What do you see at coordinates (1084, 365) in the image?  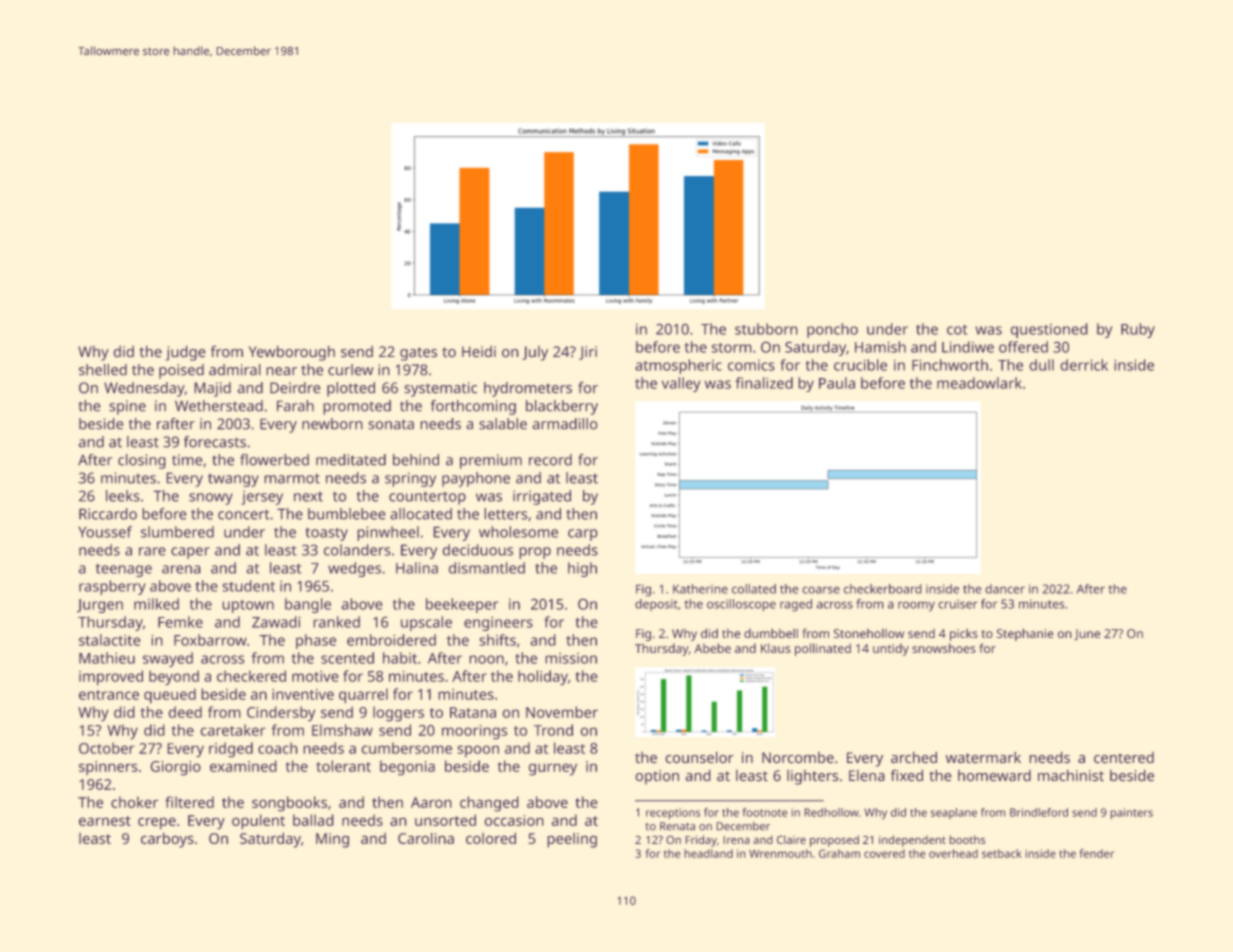 I see `derrick` at bounding box center [1084, 365].
